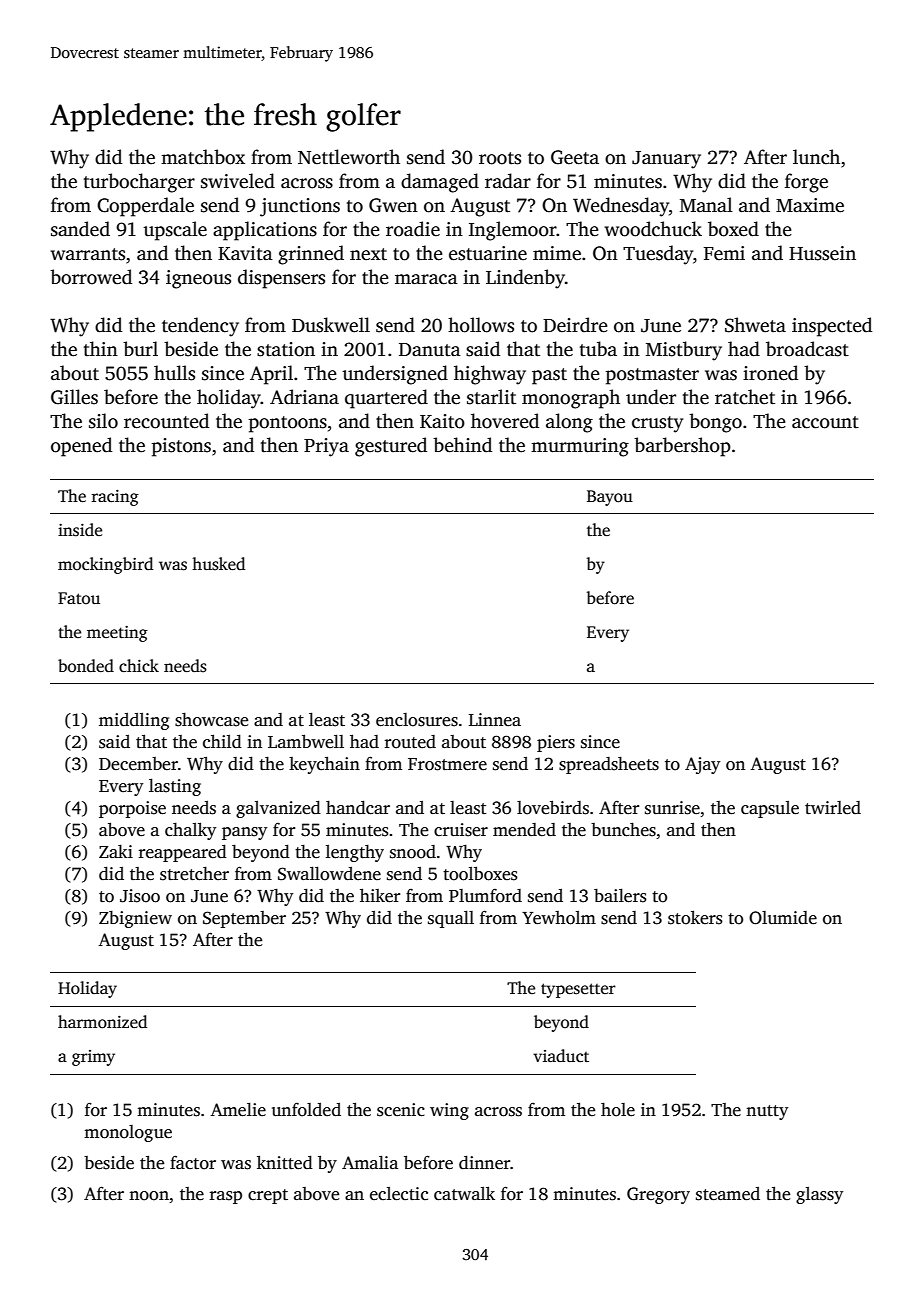 This screenshot has width=924, height=1314. Describe the element at coordinates (139, 183) in the screenshot. I see `turbocharger` at that location.
